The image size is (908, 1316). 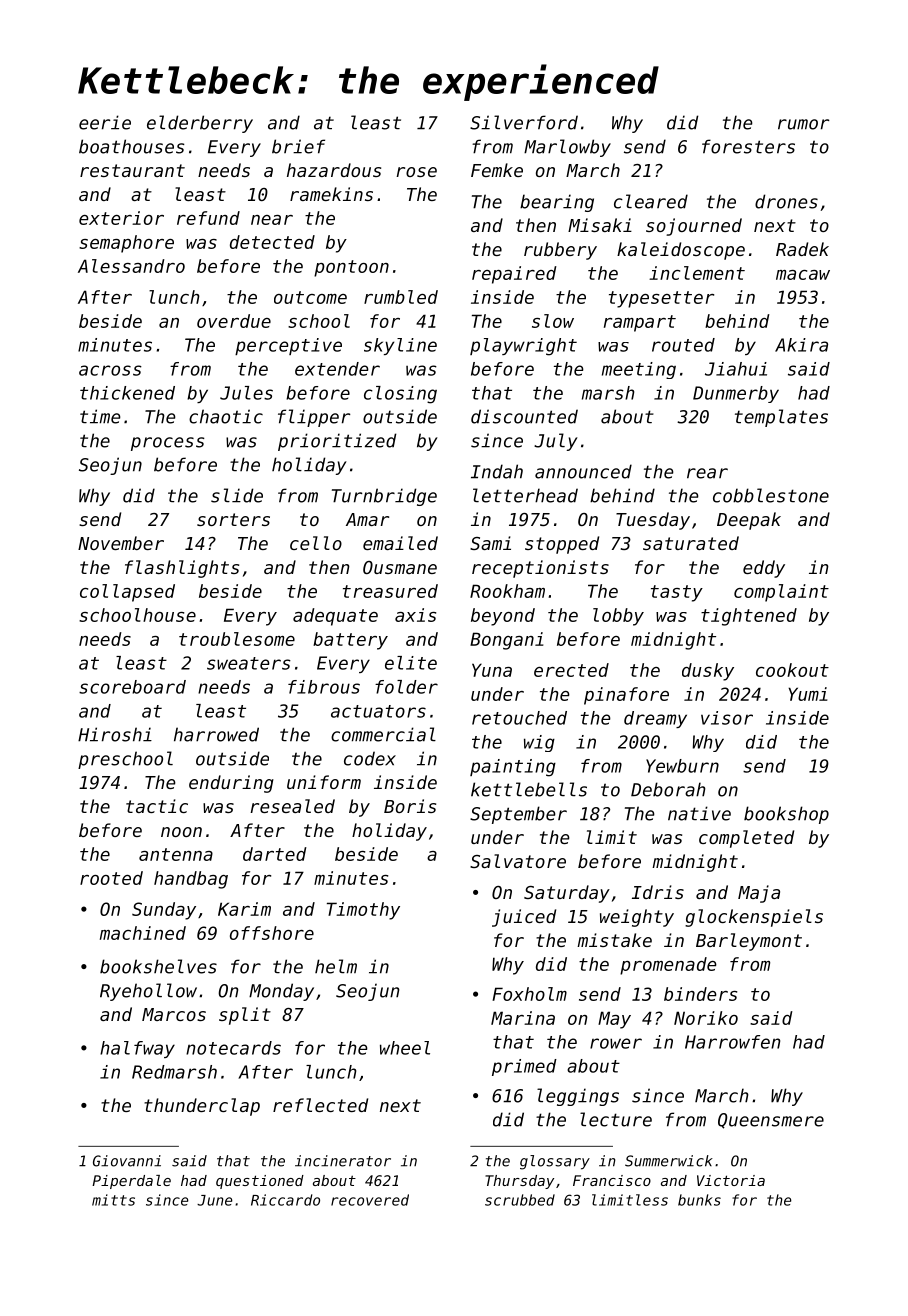 What do you see at coordinates (807, 694) in the screenshot?
I see `Yumi` at bounding box center [807, 694].
